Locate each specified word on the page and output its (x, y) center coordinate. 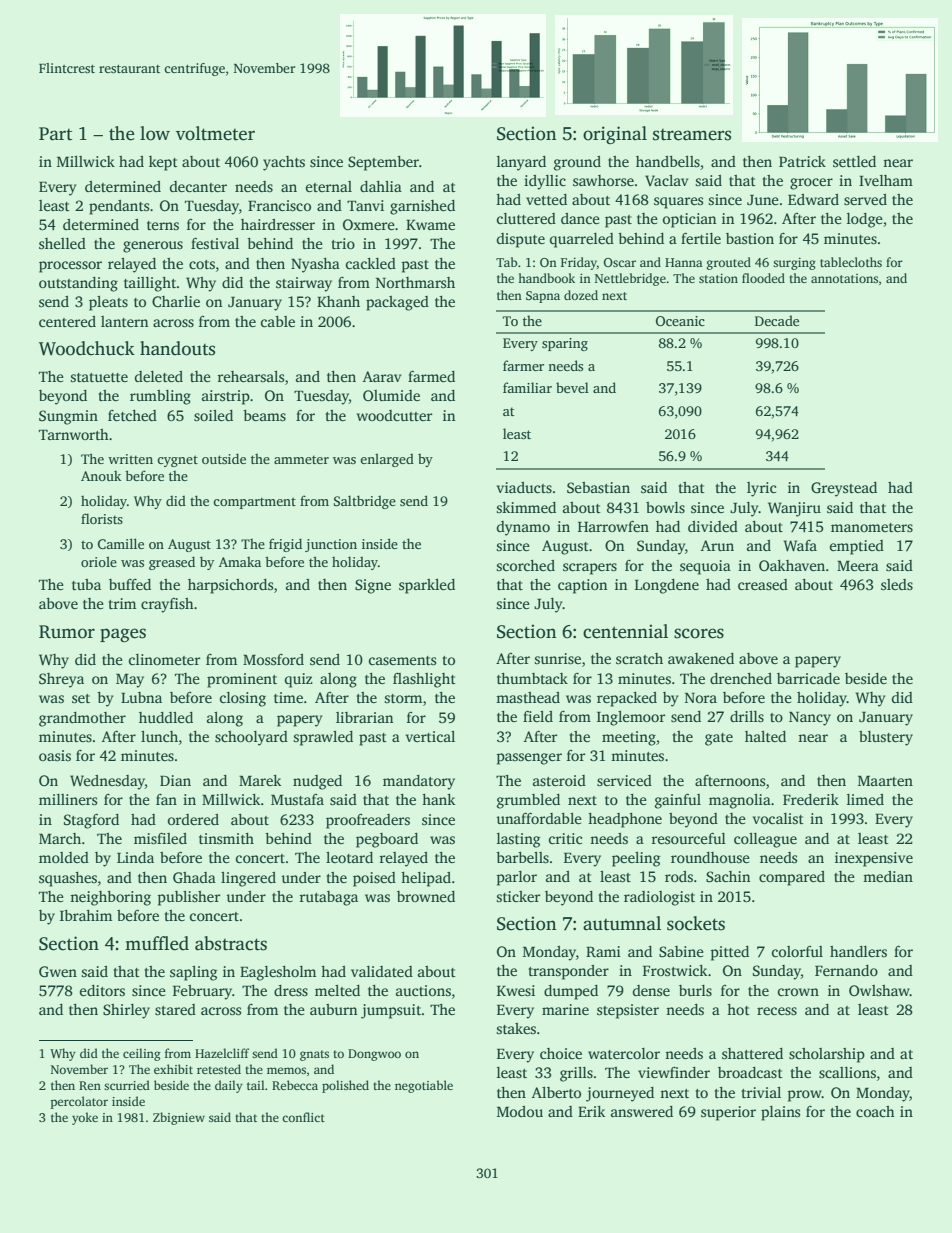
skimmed (526, 507)
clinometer (164, 659)
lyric (761, 489)
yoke (85, 1118)
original (615, 135)
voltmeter (215, 133)
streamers (692, 135)
